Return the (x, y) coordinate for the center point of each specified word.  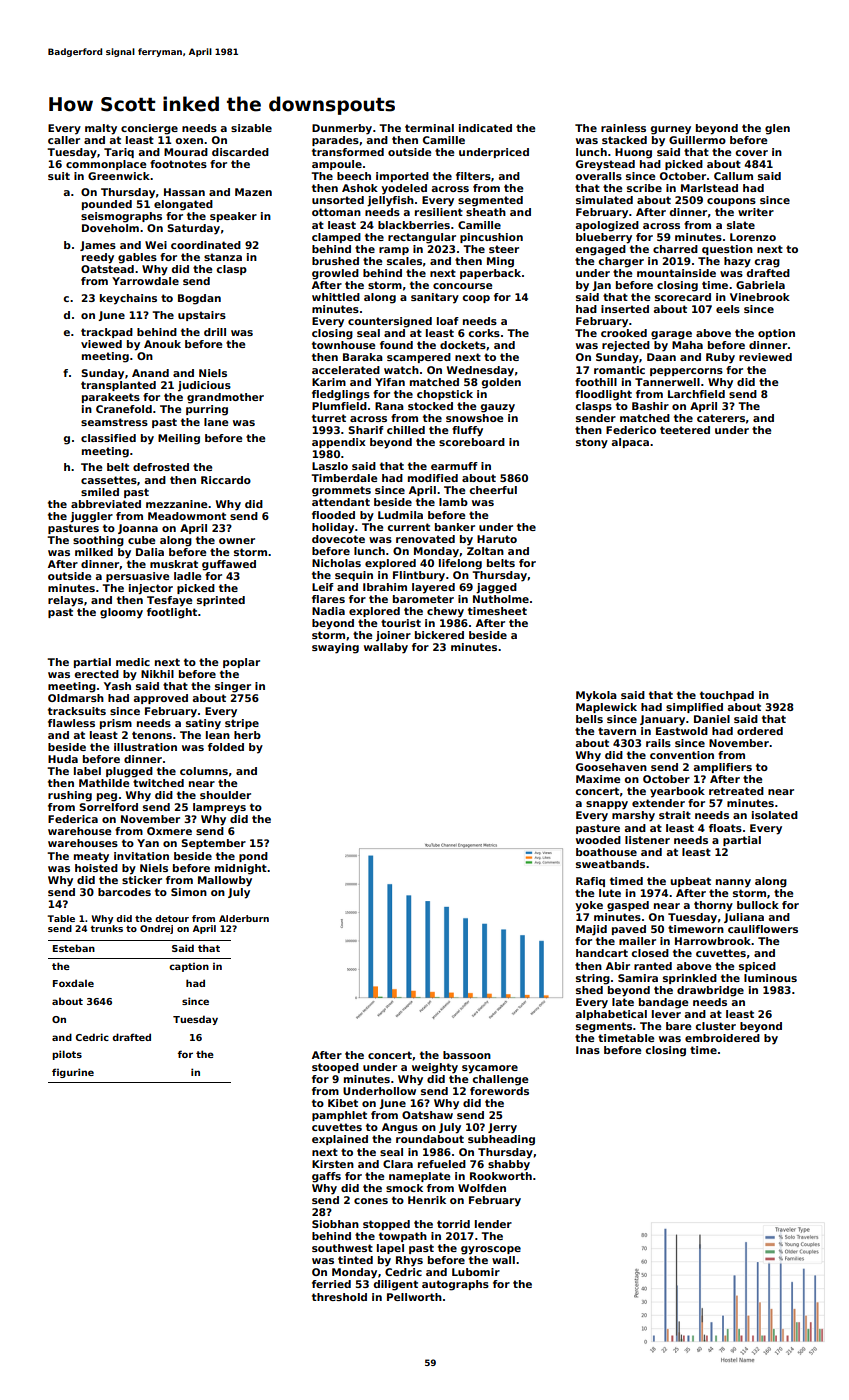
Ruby (720, 358)
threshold (339, 1297)
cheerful (493, 490)
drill (215, 332)
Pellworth (414, 1297)
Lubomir (476, 1272)
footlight (172, 613)
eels (728, 309)
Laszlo (330, 466)
